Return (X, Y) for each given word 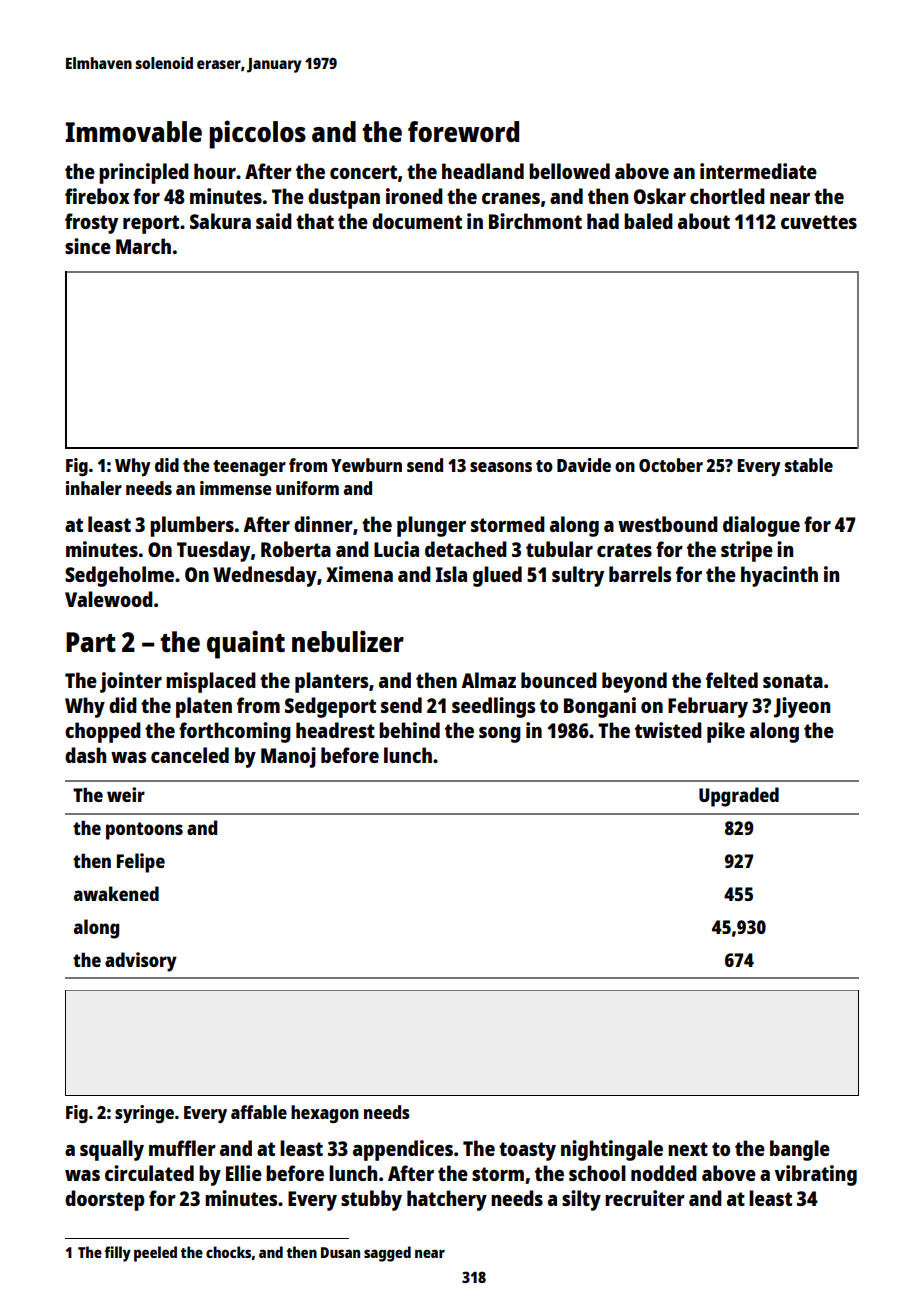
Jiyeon (802, 707)
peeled (155, 1254)
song (500, 735)
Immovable (133, 131)
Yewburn (366, 465)
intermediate (758, 171)
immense (235, 488)
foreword (463, 131)
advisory (141, 962)
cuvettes (819, 222)
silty (581, 1200)
